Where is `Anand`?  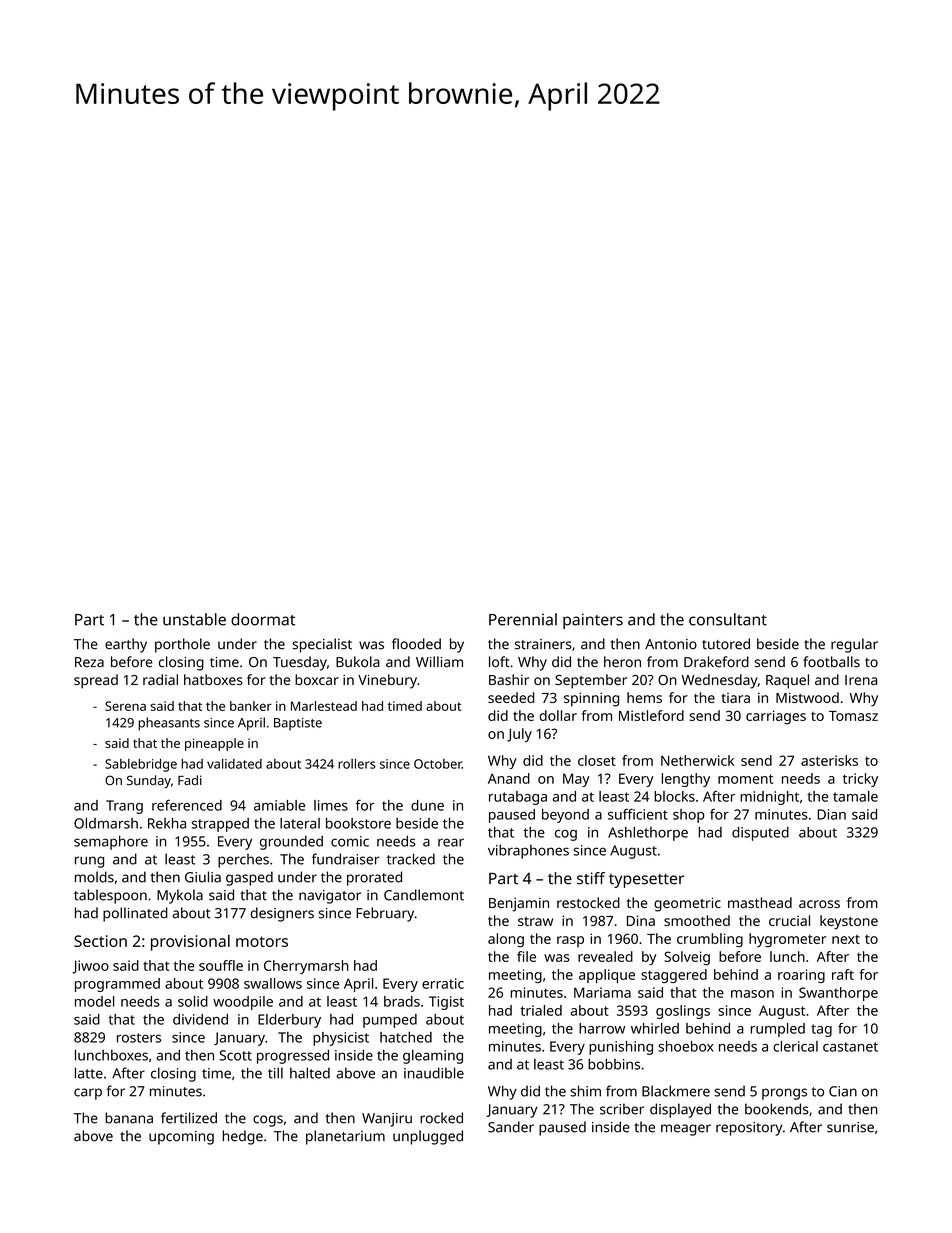 Anand is located at coordinates (509, 778).
